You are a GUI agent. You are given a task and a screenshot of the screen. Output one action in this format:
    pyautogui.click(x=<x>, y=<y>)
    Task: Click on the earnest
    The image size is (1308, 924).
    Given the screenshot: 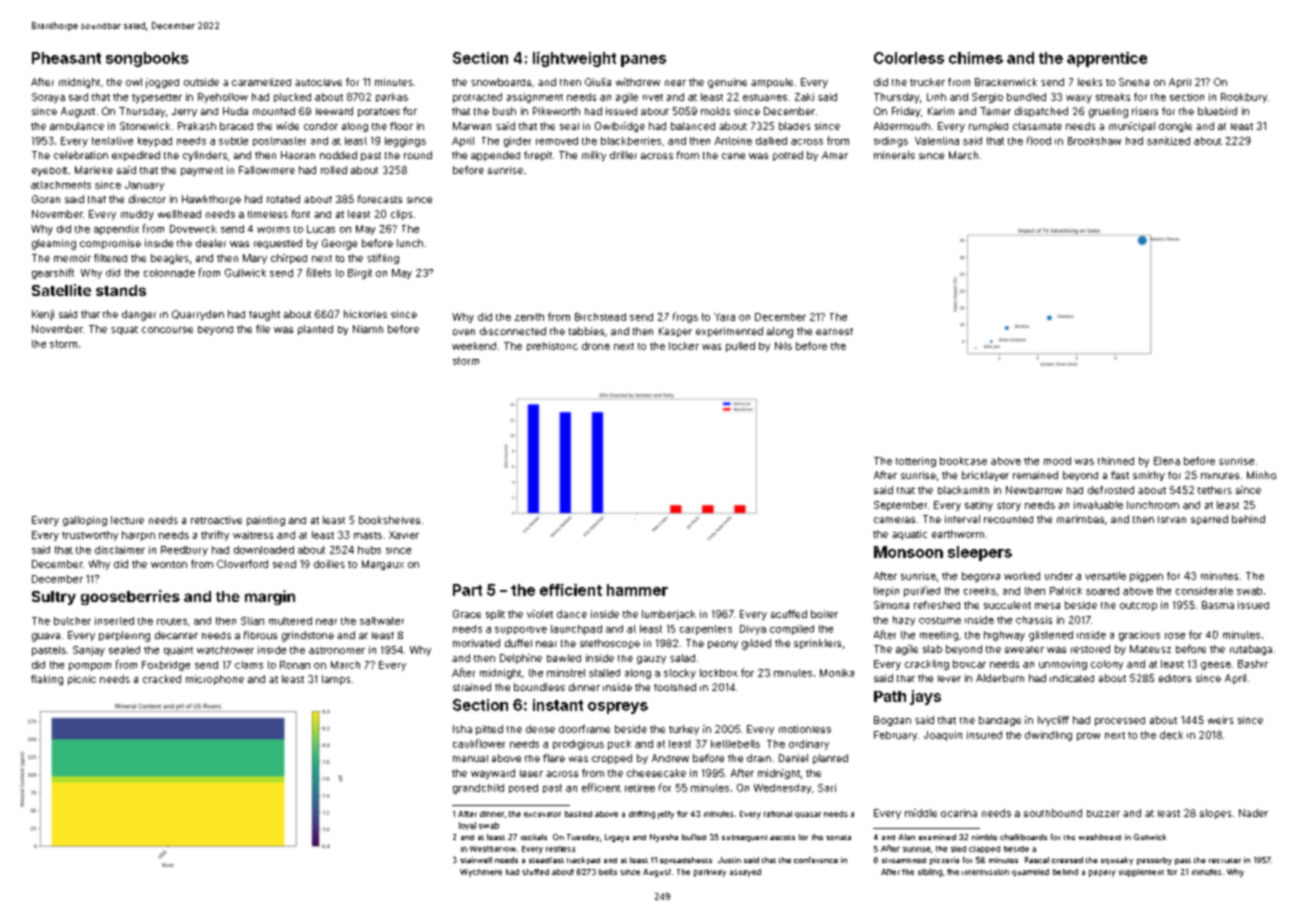 What is the action you would take?
    pyautogui.click(x=834, y=331)
